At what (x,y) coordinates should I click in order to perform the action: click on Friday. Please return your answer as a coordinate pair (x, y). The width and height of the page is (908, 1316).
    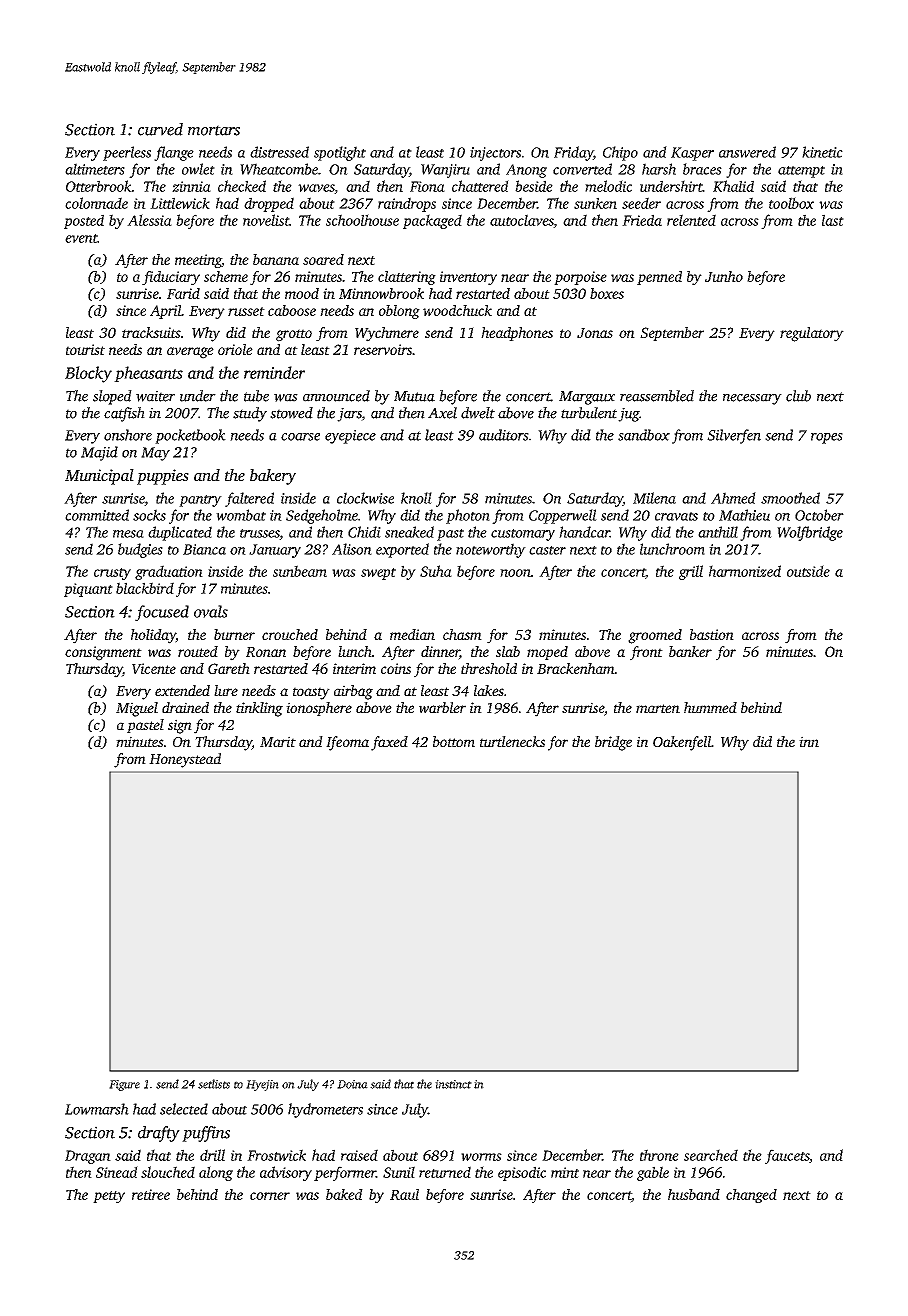
    Looking at the image, I should click on (573, 153).
